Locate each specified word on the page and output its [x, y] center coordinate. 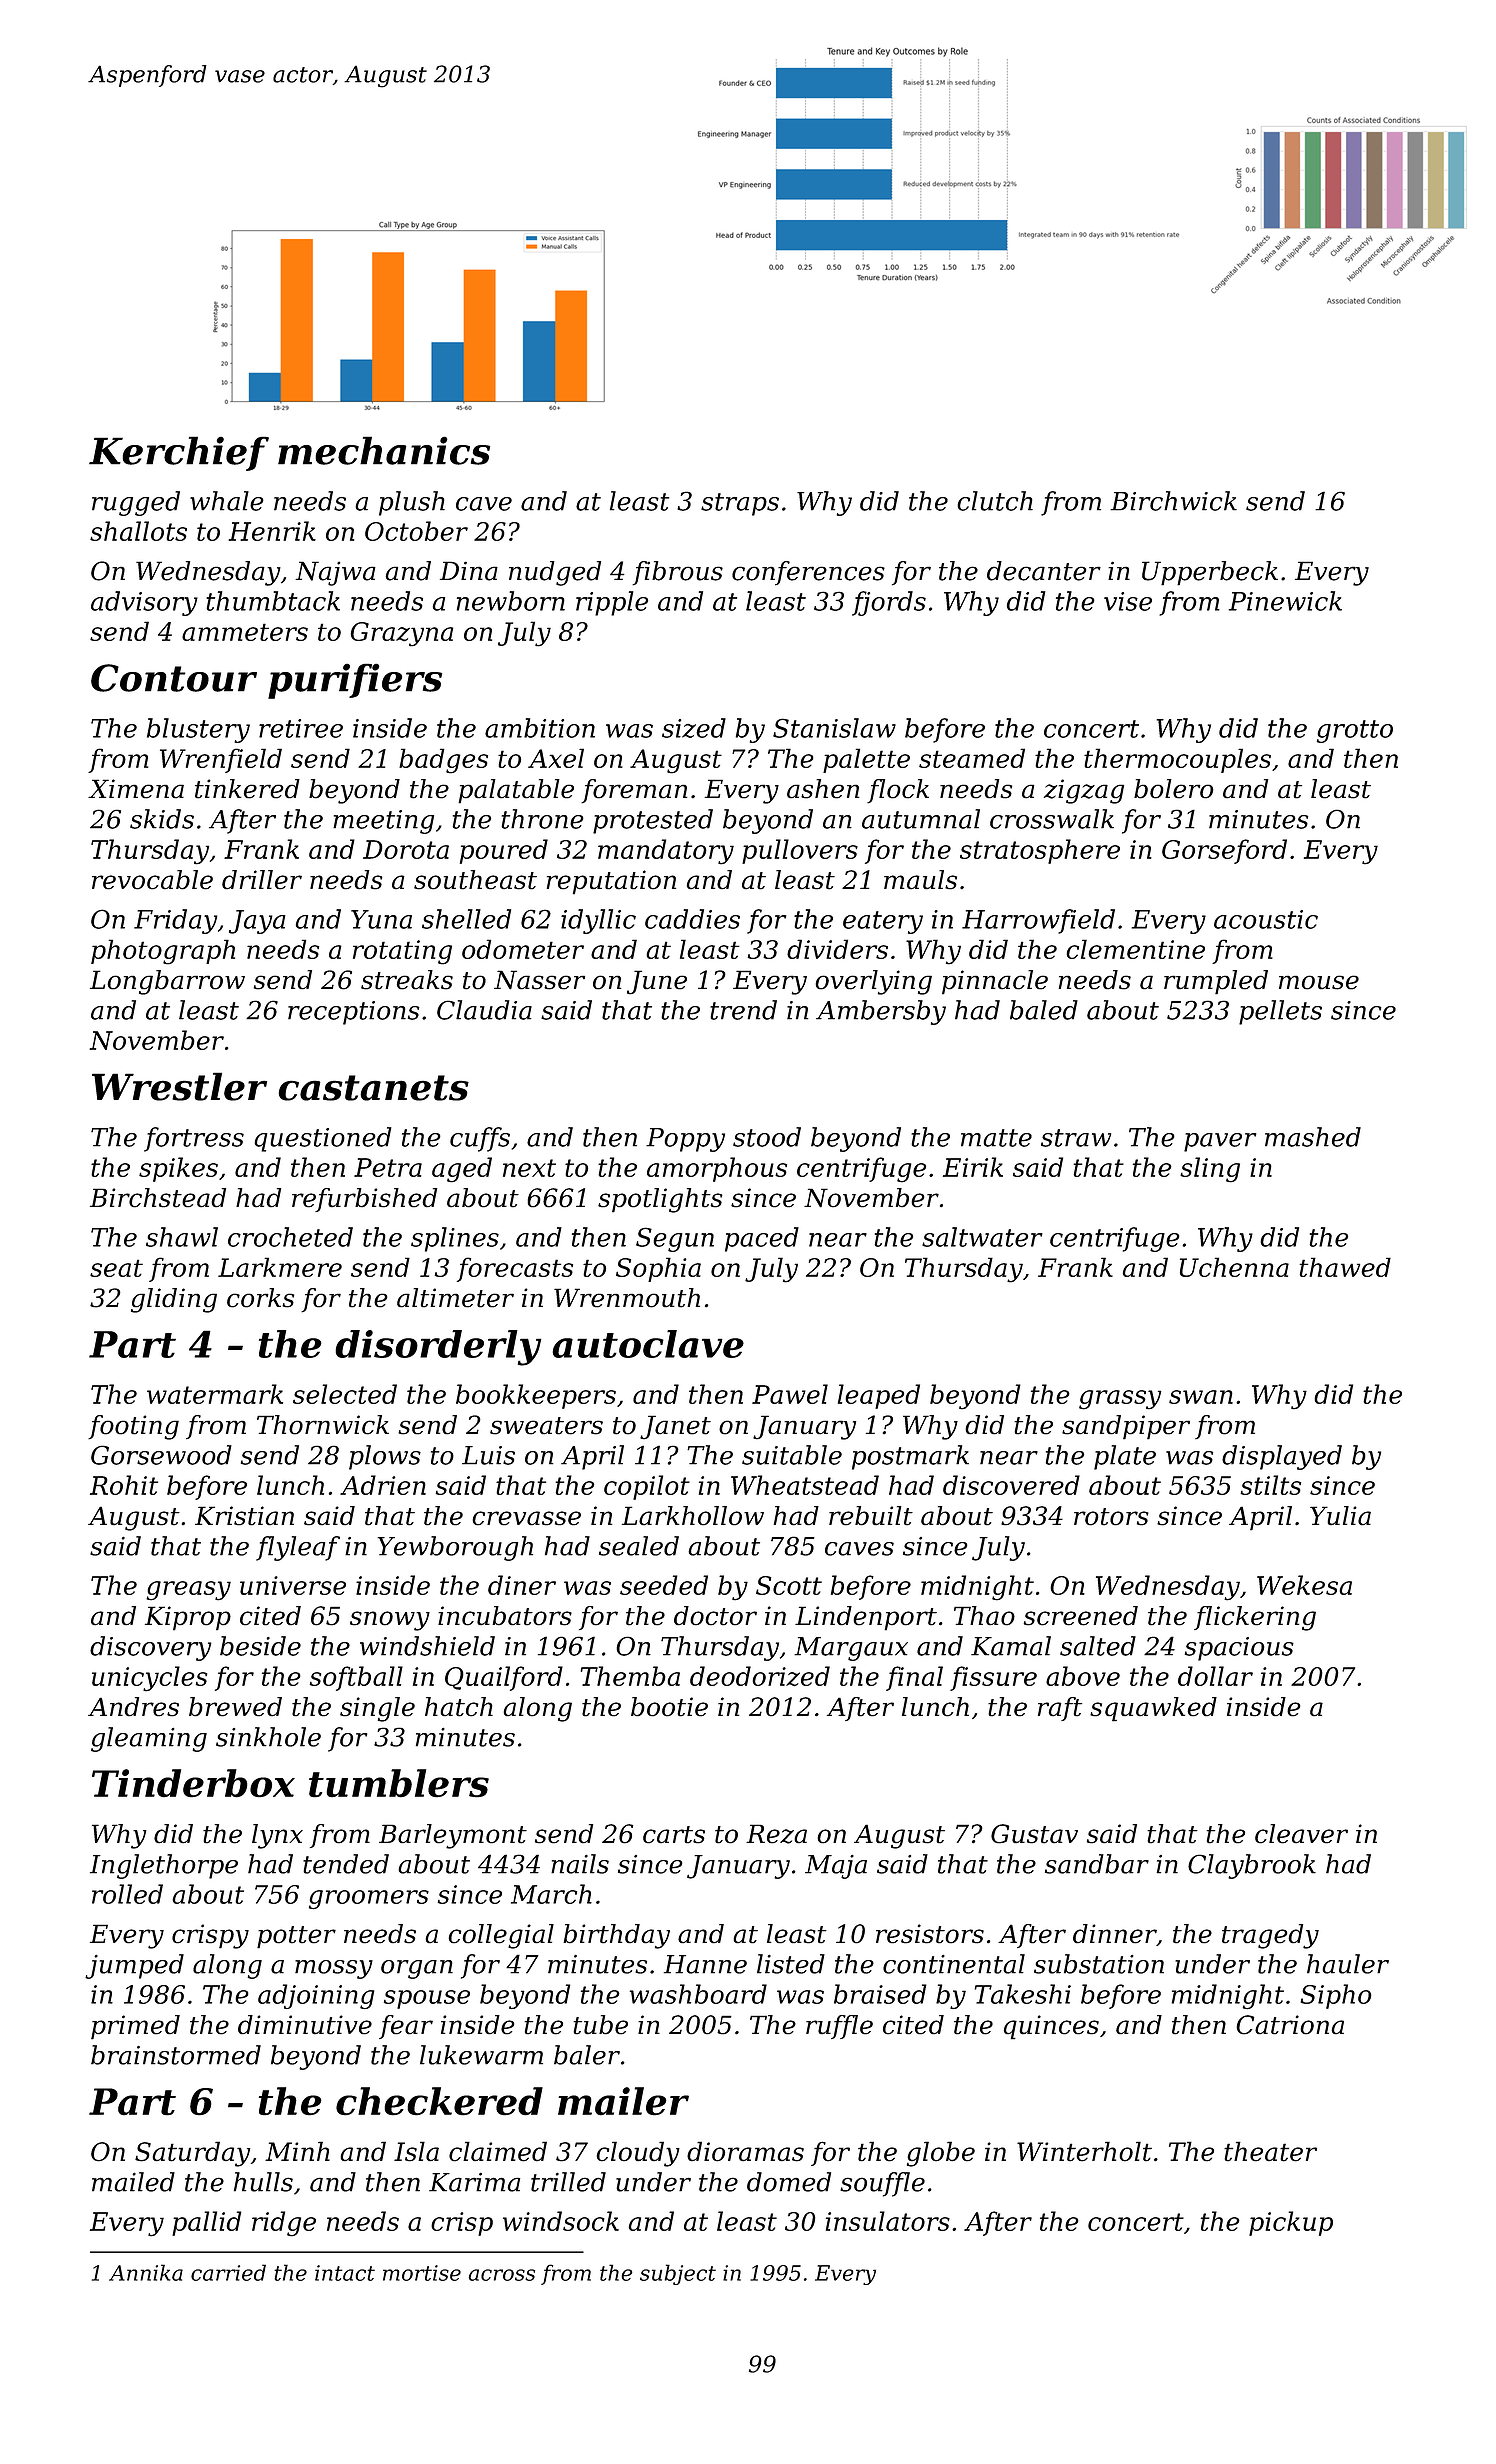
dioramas [745, 2151]
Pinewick [1285, 601]
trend [743, 1010]
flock [898, 791]
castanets [373, 1088]
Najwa [335, 573]
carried [228, 2272]
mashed [1313, 1137]
